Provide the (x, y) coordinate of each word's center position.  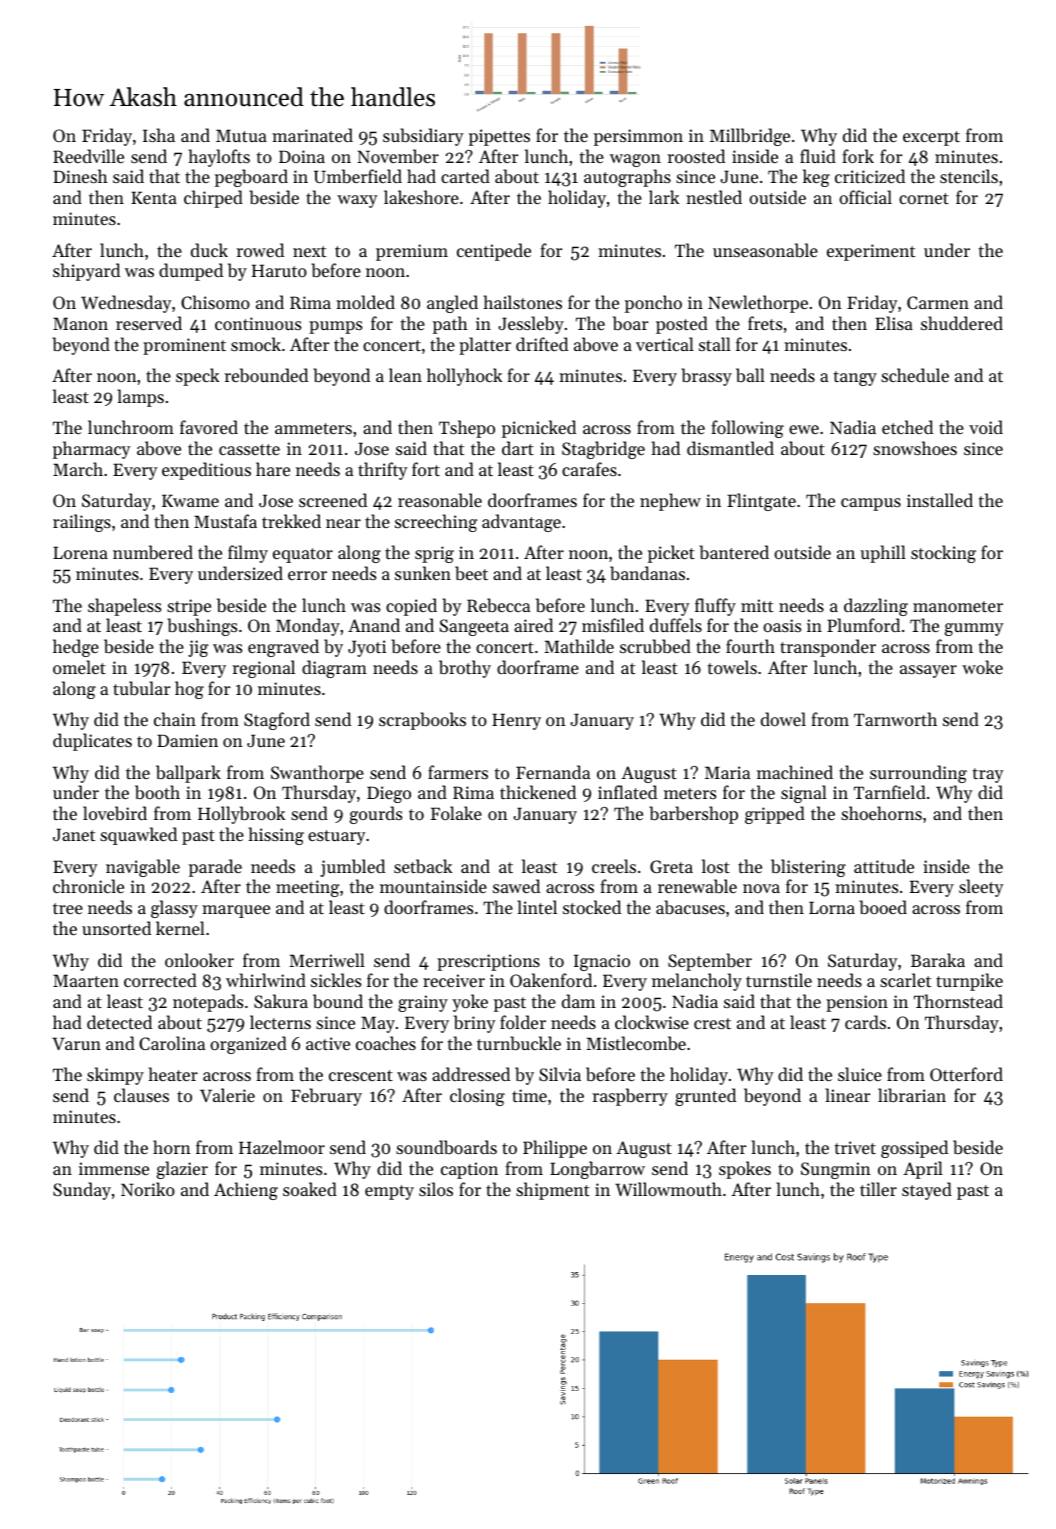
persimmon (638, 137)
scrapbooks (422, 721)
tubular (141, 688)
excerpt (931, 138)
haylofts (219, 158)
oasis (782, 625)
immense (114, 1168)
